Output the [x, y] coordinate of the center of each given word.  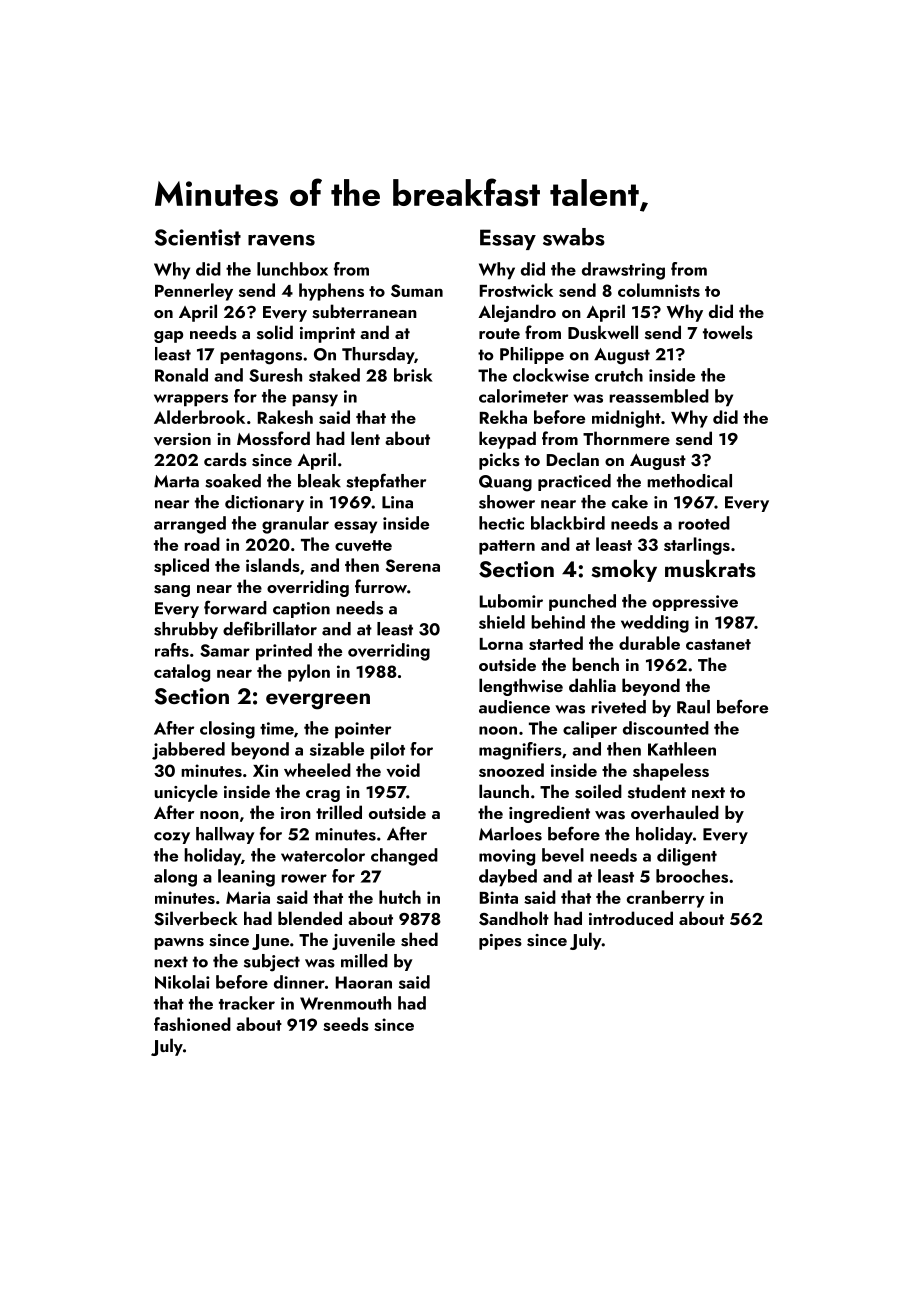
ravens [281, 240]
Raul [693, 707]
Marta [176, 481]
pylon [309, 673]
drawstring [623, 271]
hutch [400, 897]
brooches [692, 876]
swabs [574, 237]
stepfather [386, 482]
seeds [346, 1024]
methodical [689, 481]
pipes [500, 942]
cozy [172, 838]
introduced [631, 918]
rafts [172, 650]
